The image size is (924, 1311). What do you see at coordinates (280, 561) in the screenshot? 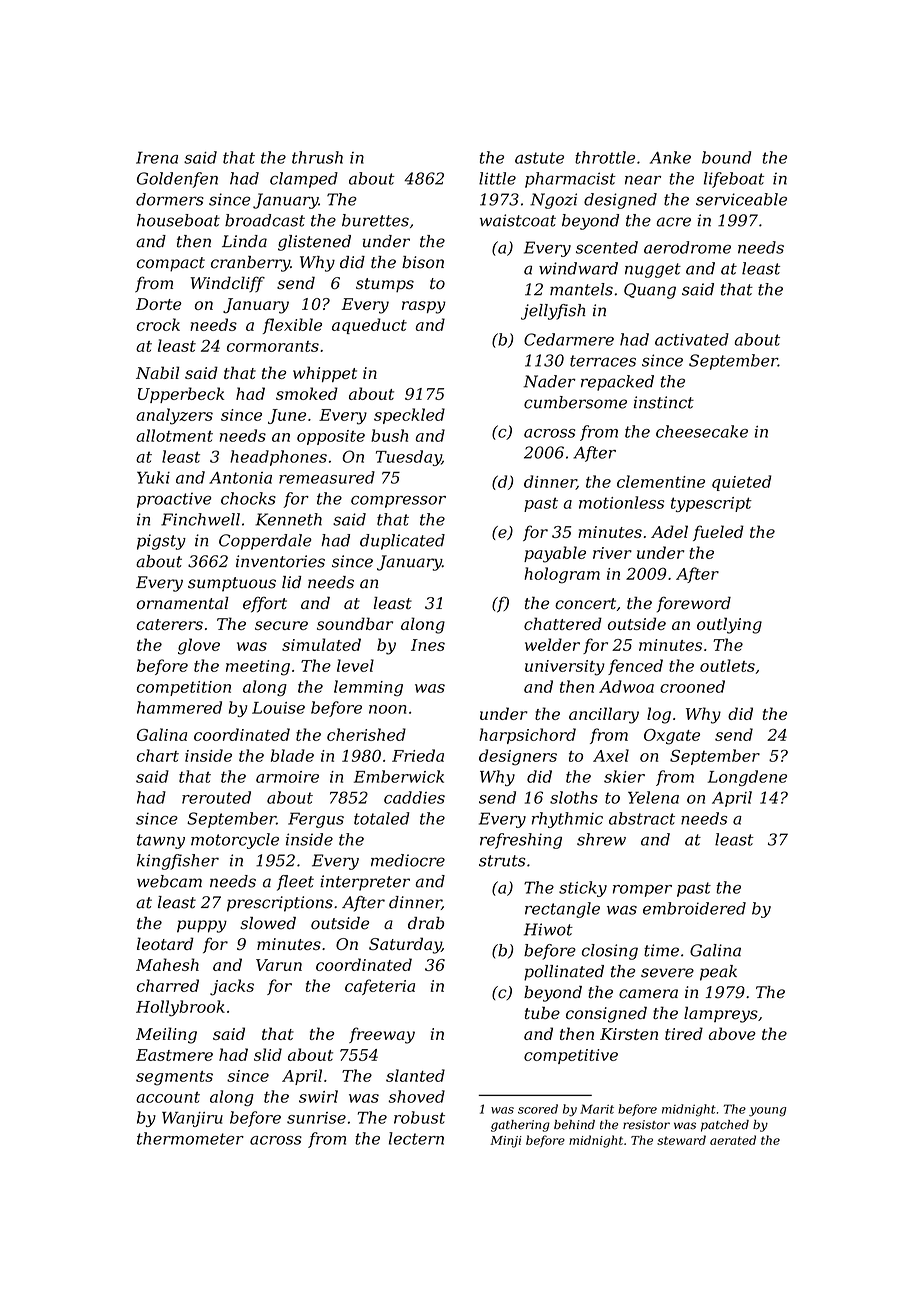
I see `inventories` at bounding box center [280, 561].
